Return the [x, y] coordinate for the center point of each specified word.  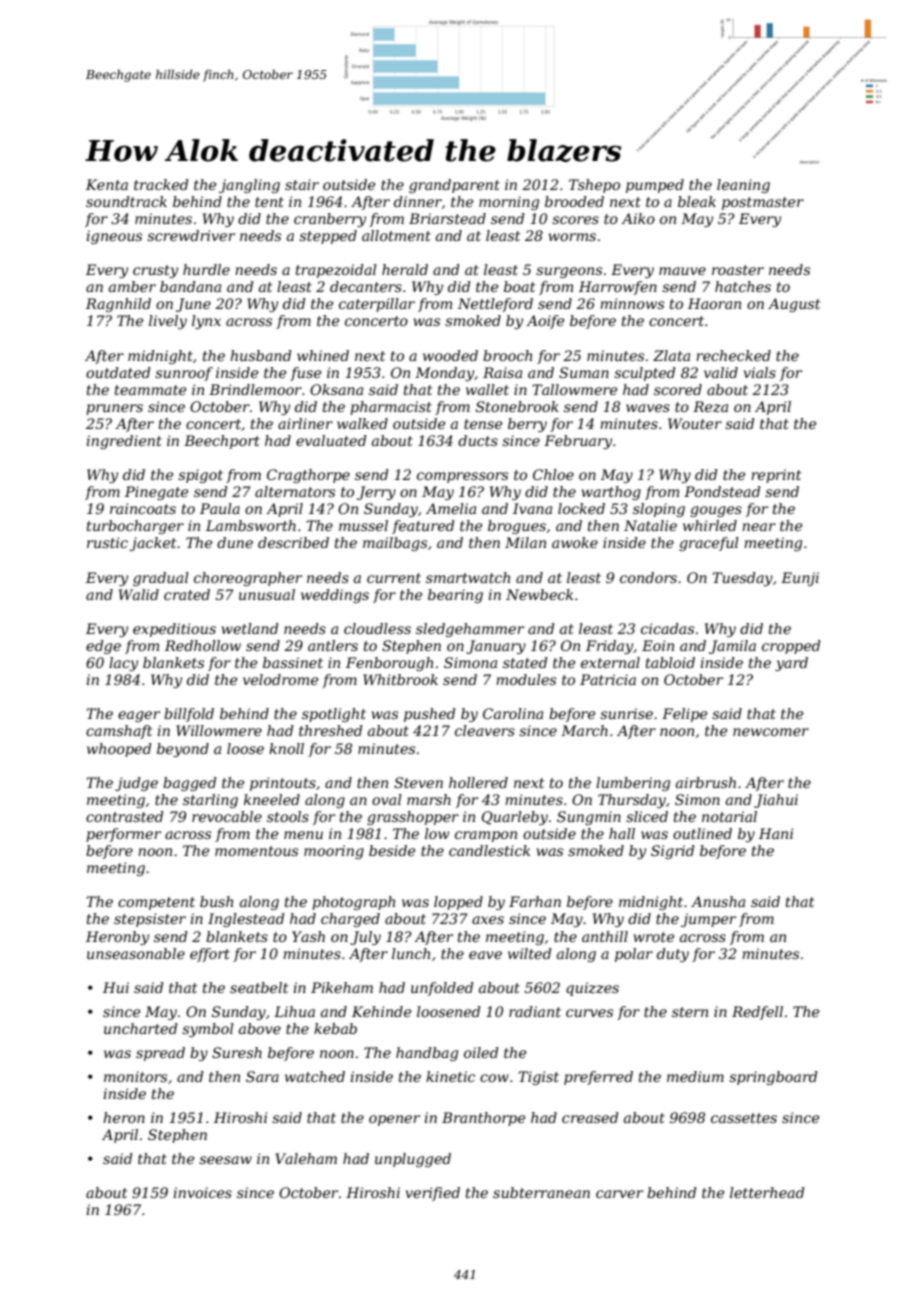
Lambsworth [251, 525]
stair [302, 184]
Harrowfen [618, 288]
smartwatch [468, 577]
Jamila [732, 647]
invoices [202, 1192]
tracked [161, 184]
